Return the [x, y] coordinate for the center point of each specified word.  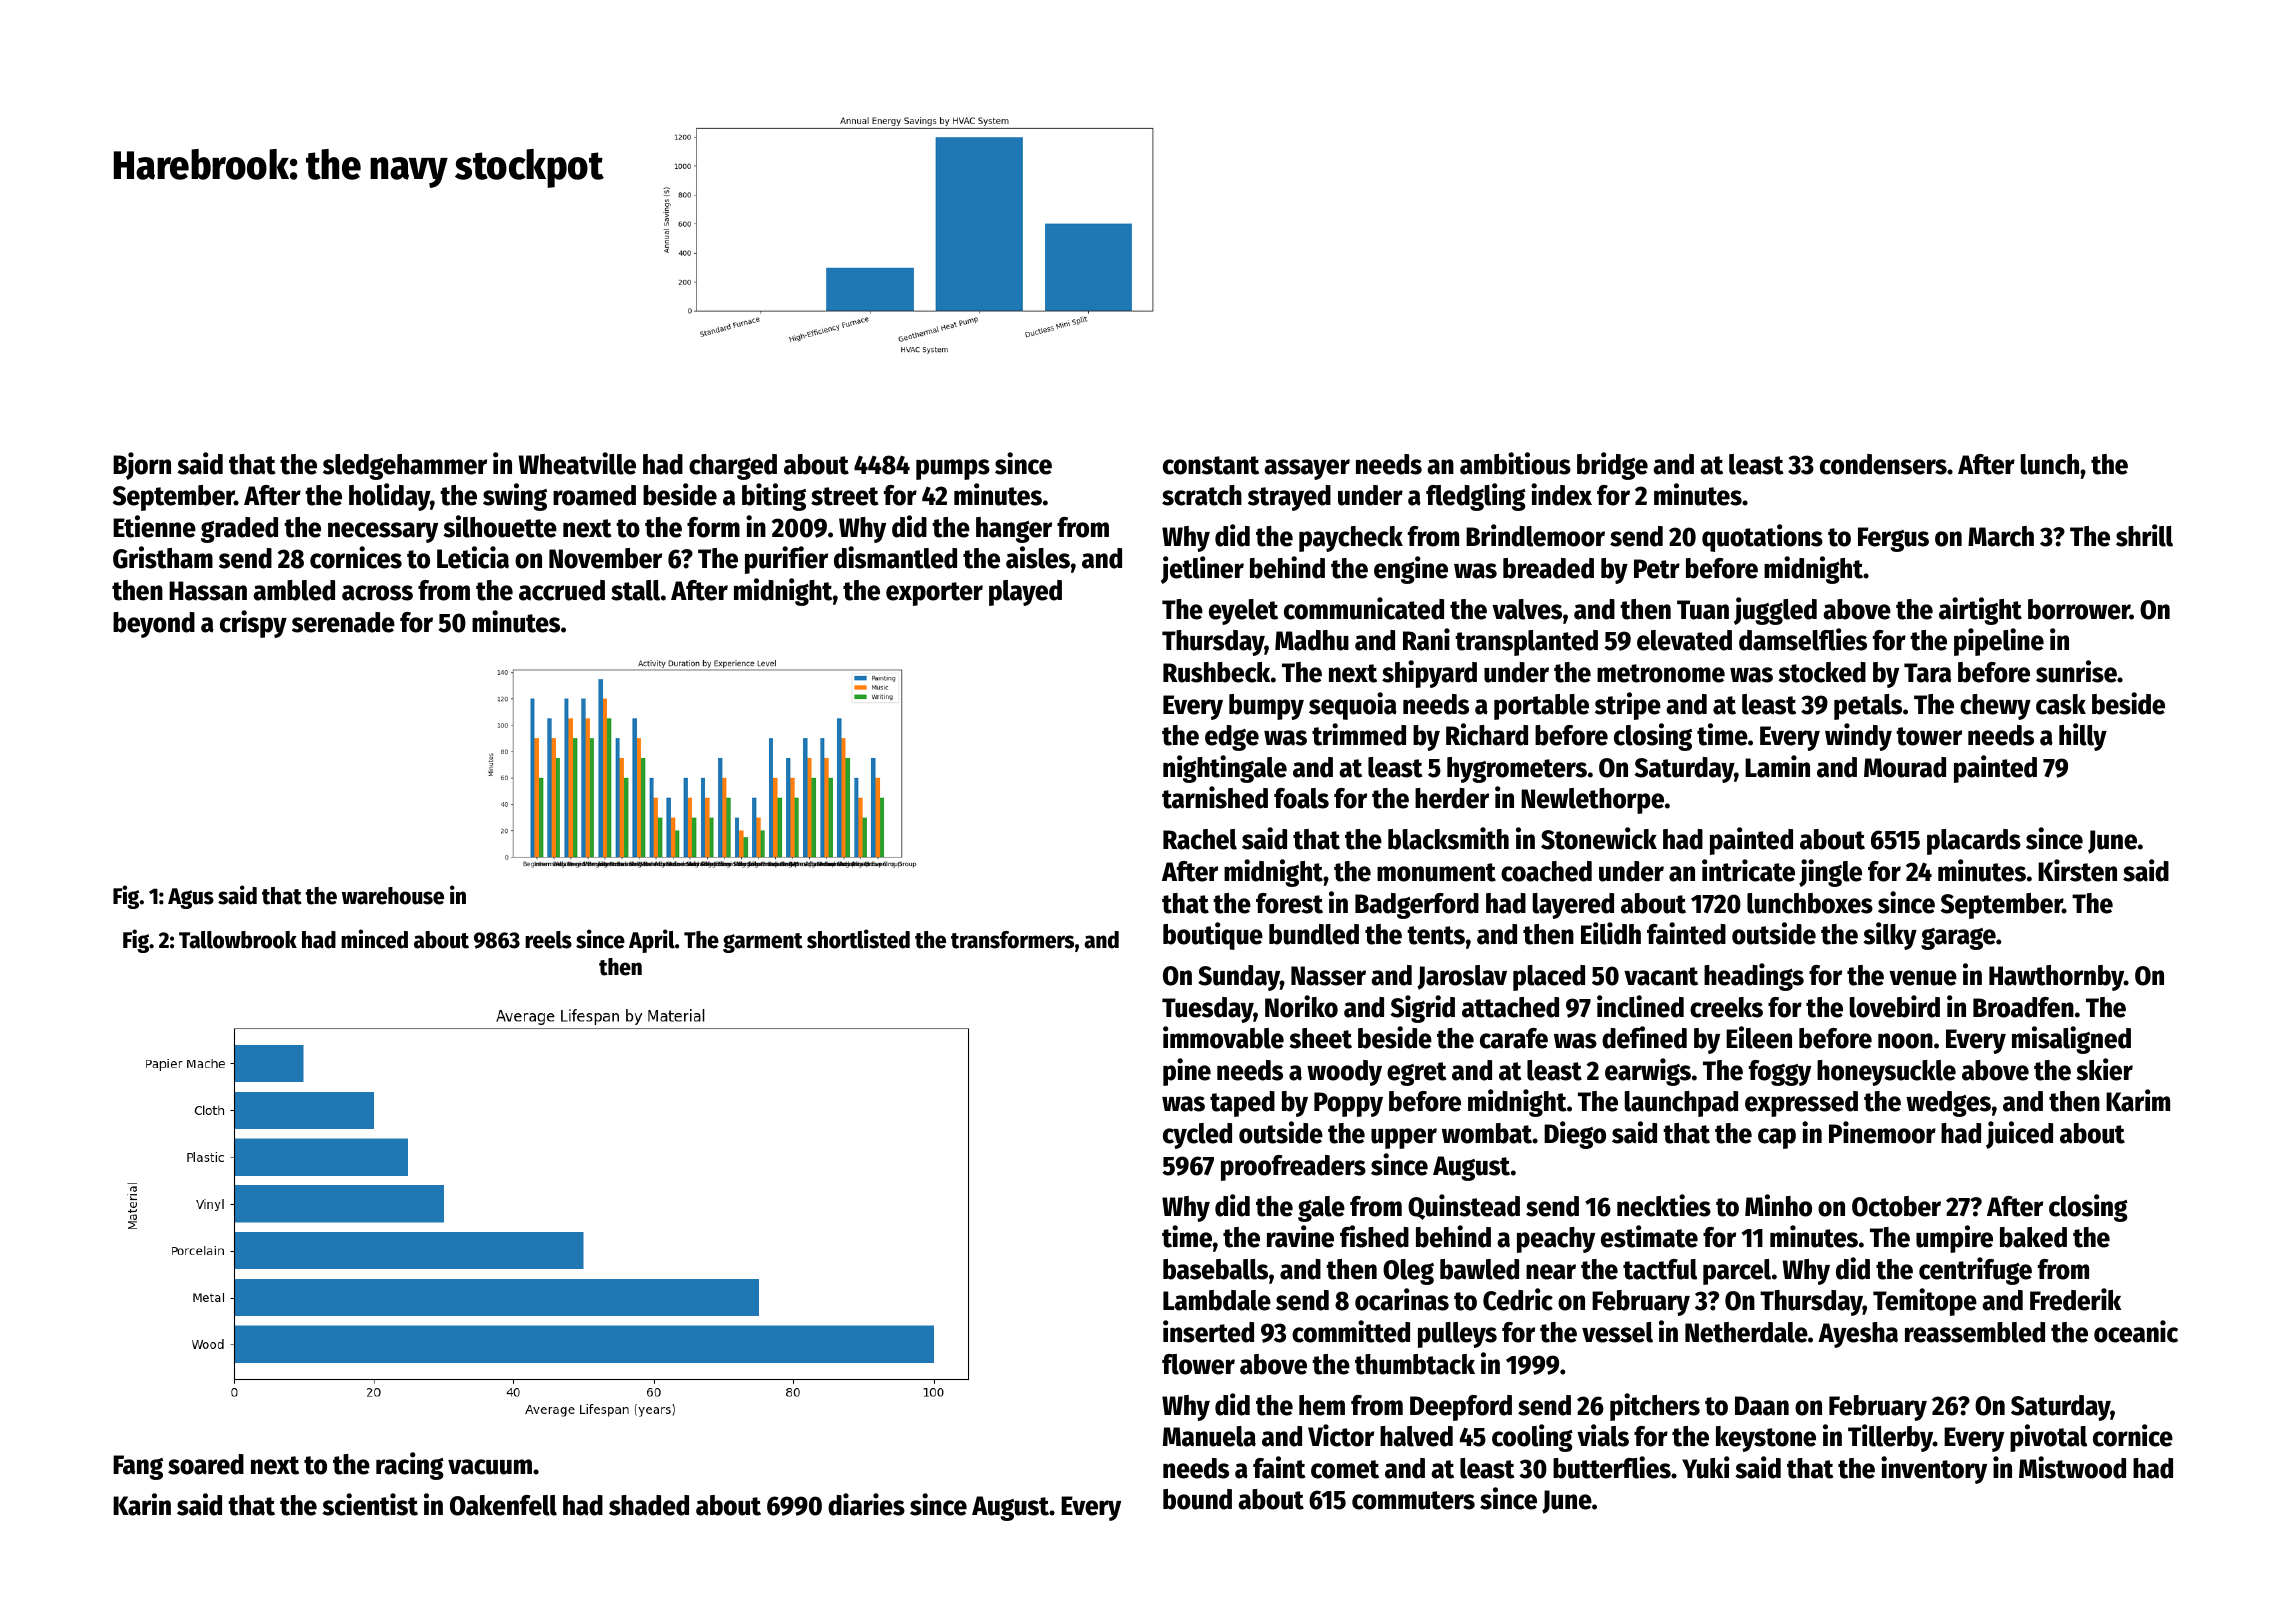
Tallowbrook [238, 940]
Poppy [1348, 1104]
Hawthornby [2056, 978]
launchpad [1681, 1104]
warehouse [393, 896]
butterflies [1612, 1467]
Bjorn [142, 466]
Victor [1341, 1435]
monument [1436, 872]
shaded [649, 1505]
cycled [1197, 1136]
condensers [1883, 464]
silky [1890, 936]
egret [1417, 1074]
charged [733, 467]
